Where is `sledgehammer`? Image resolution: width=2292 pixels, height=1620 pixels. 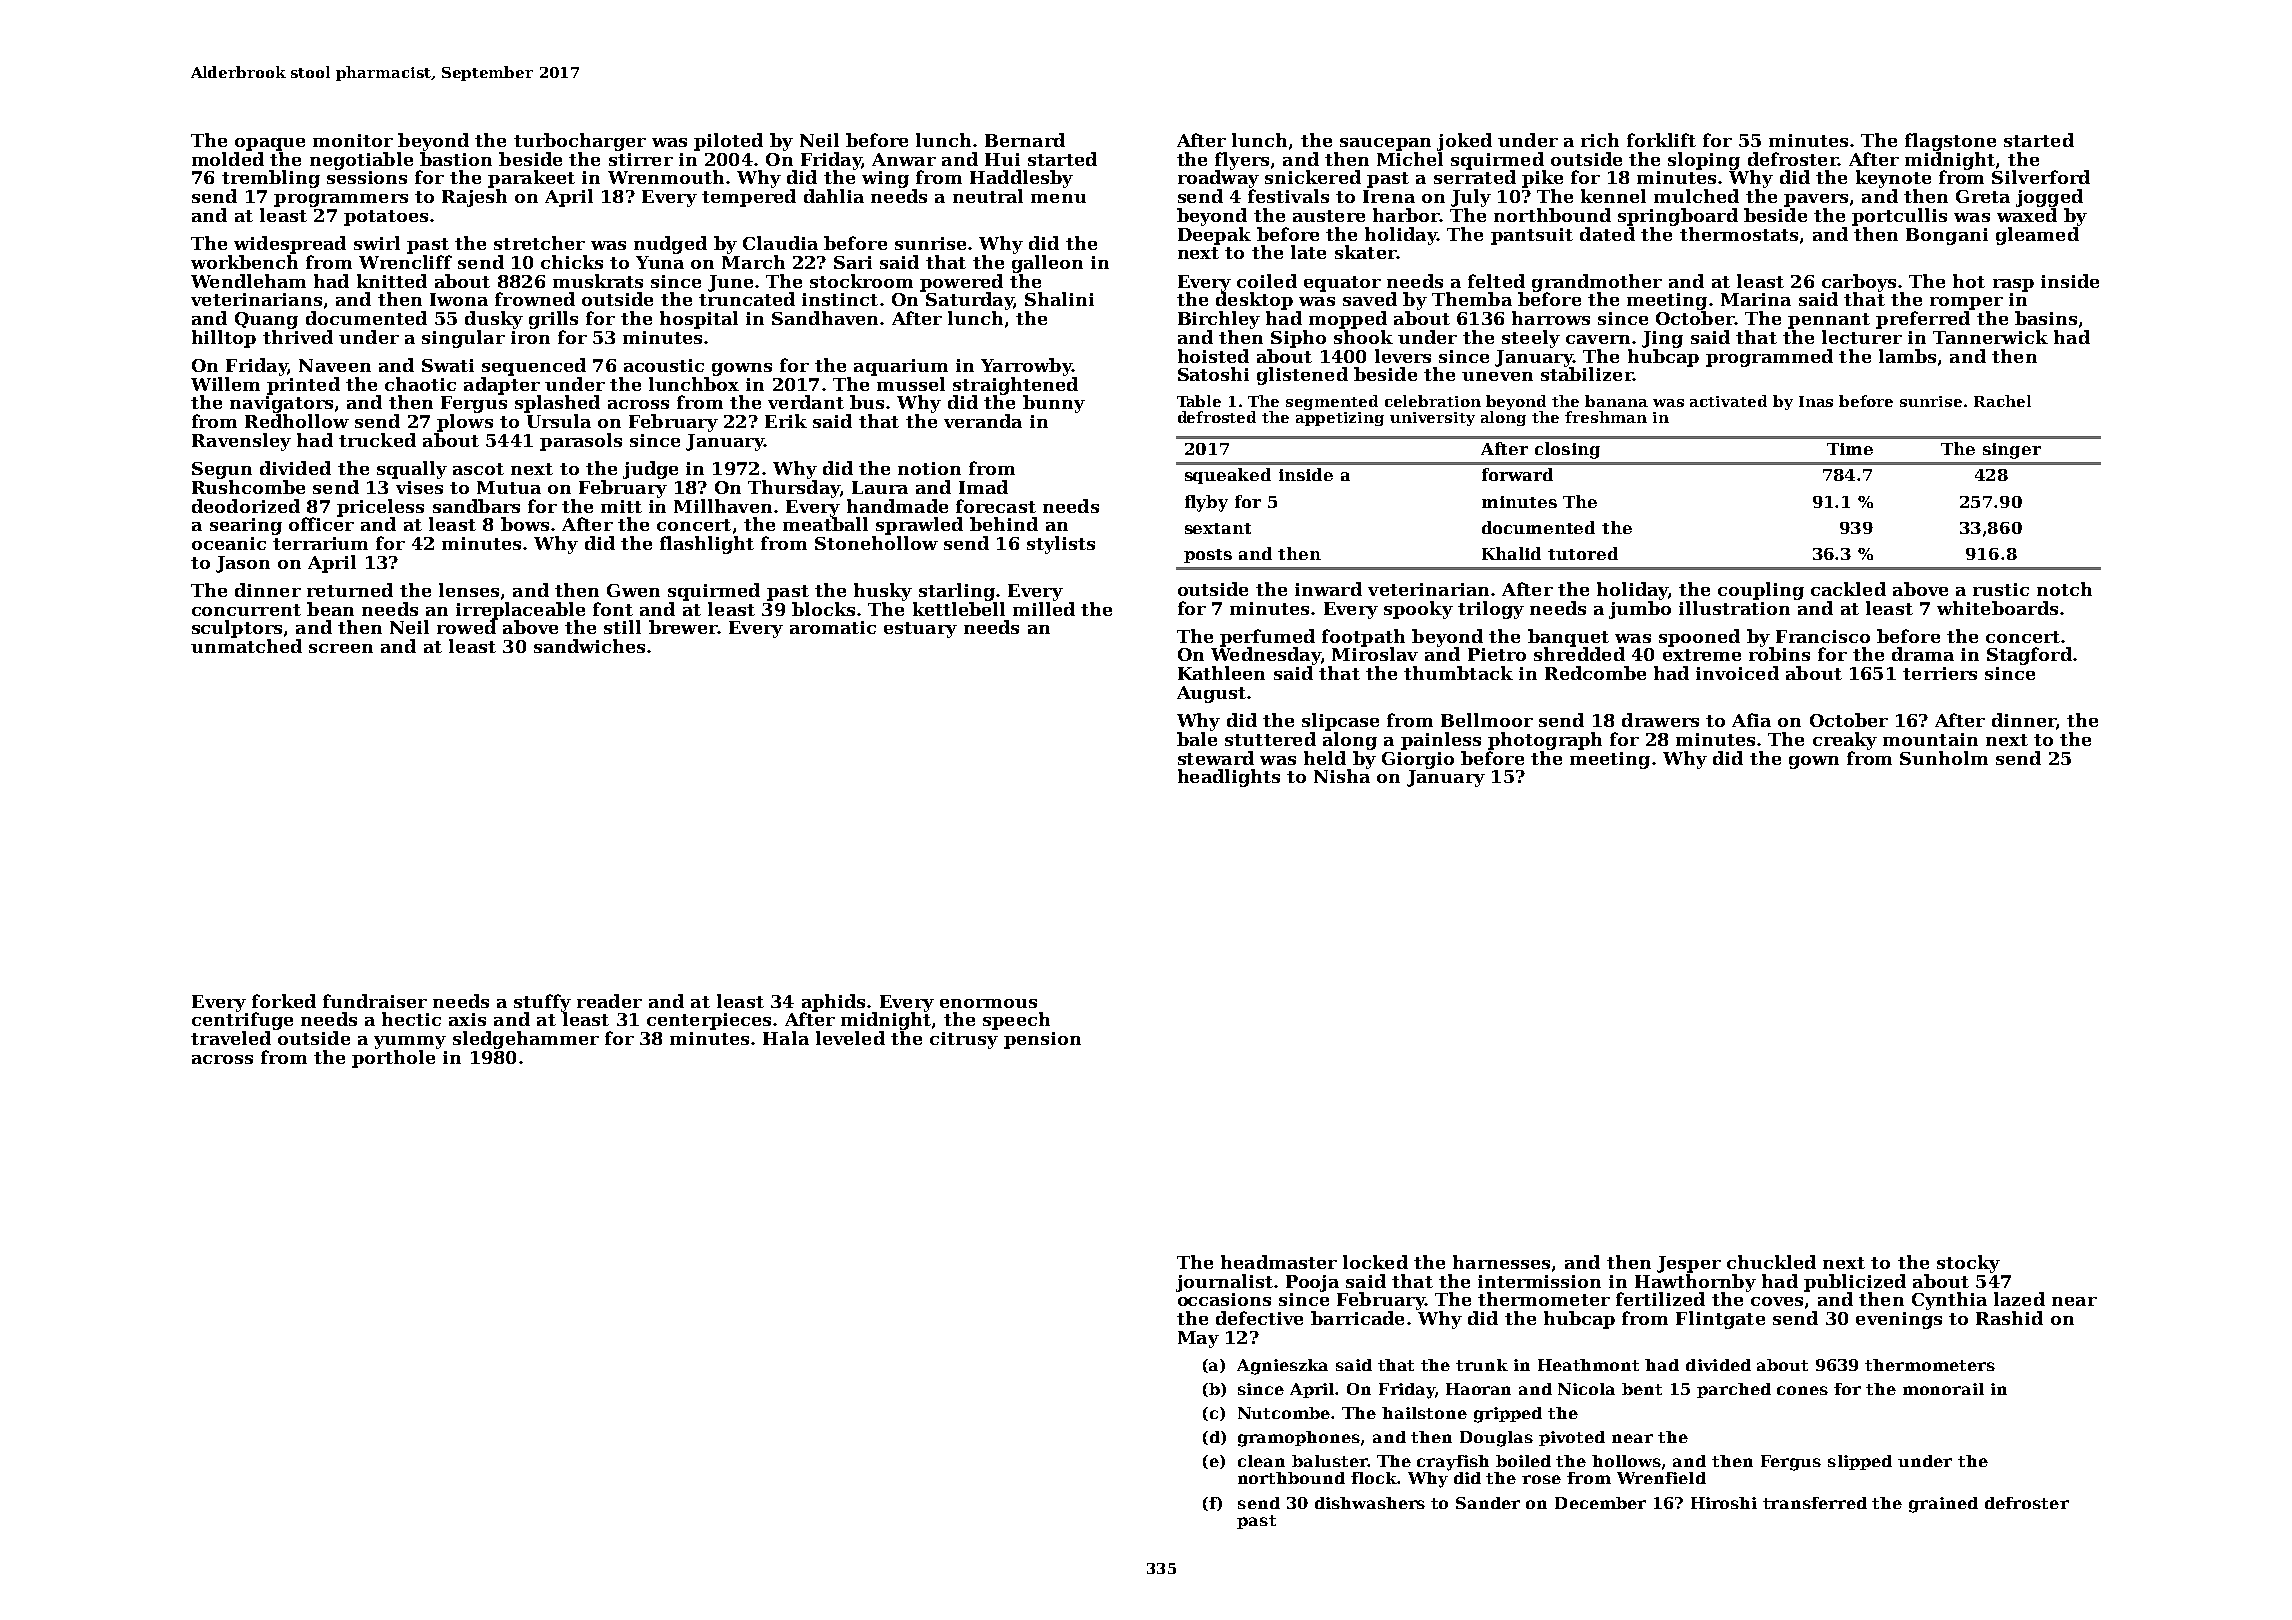 sledgehammer is located at coordinates (526, 1040).
